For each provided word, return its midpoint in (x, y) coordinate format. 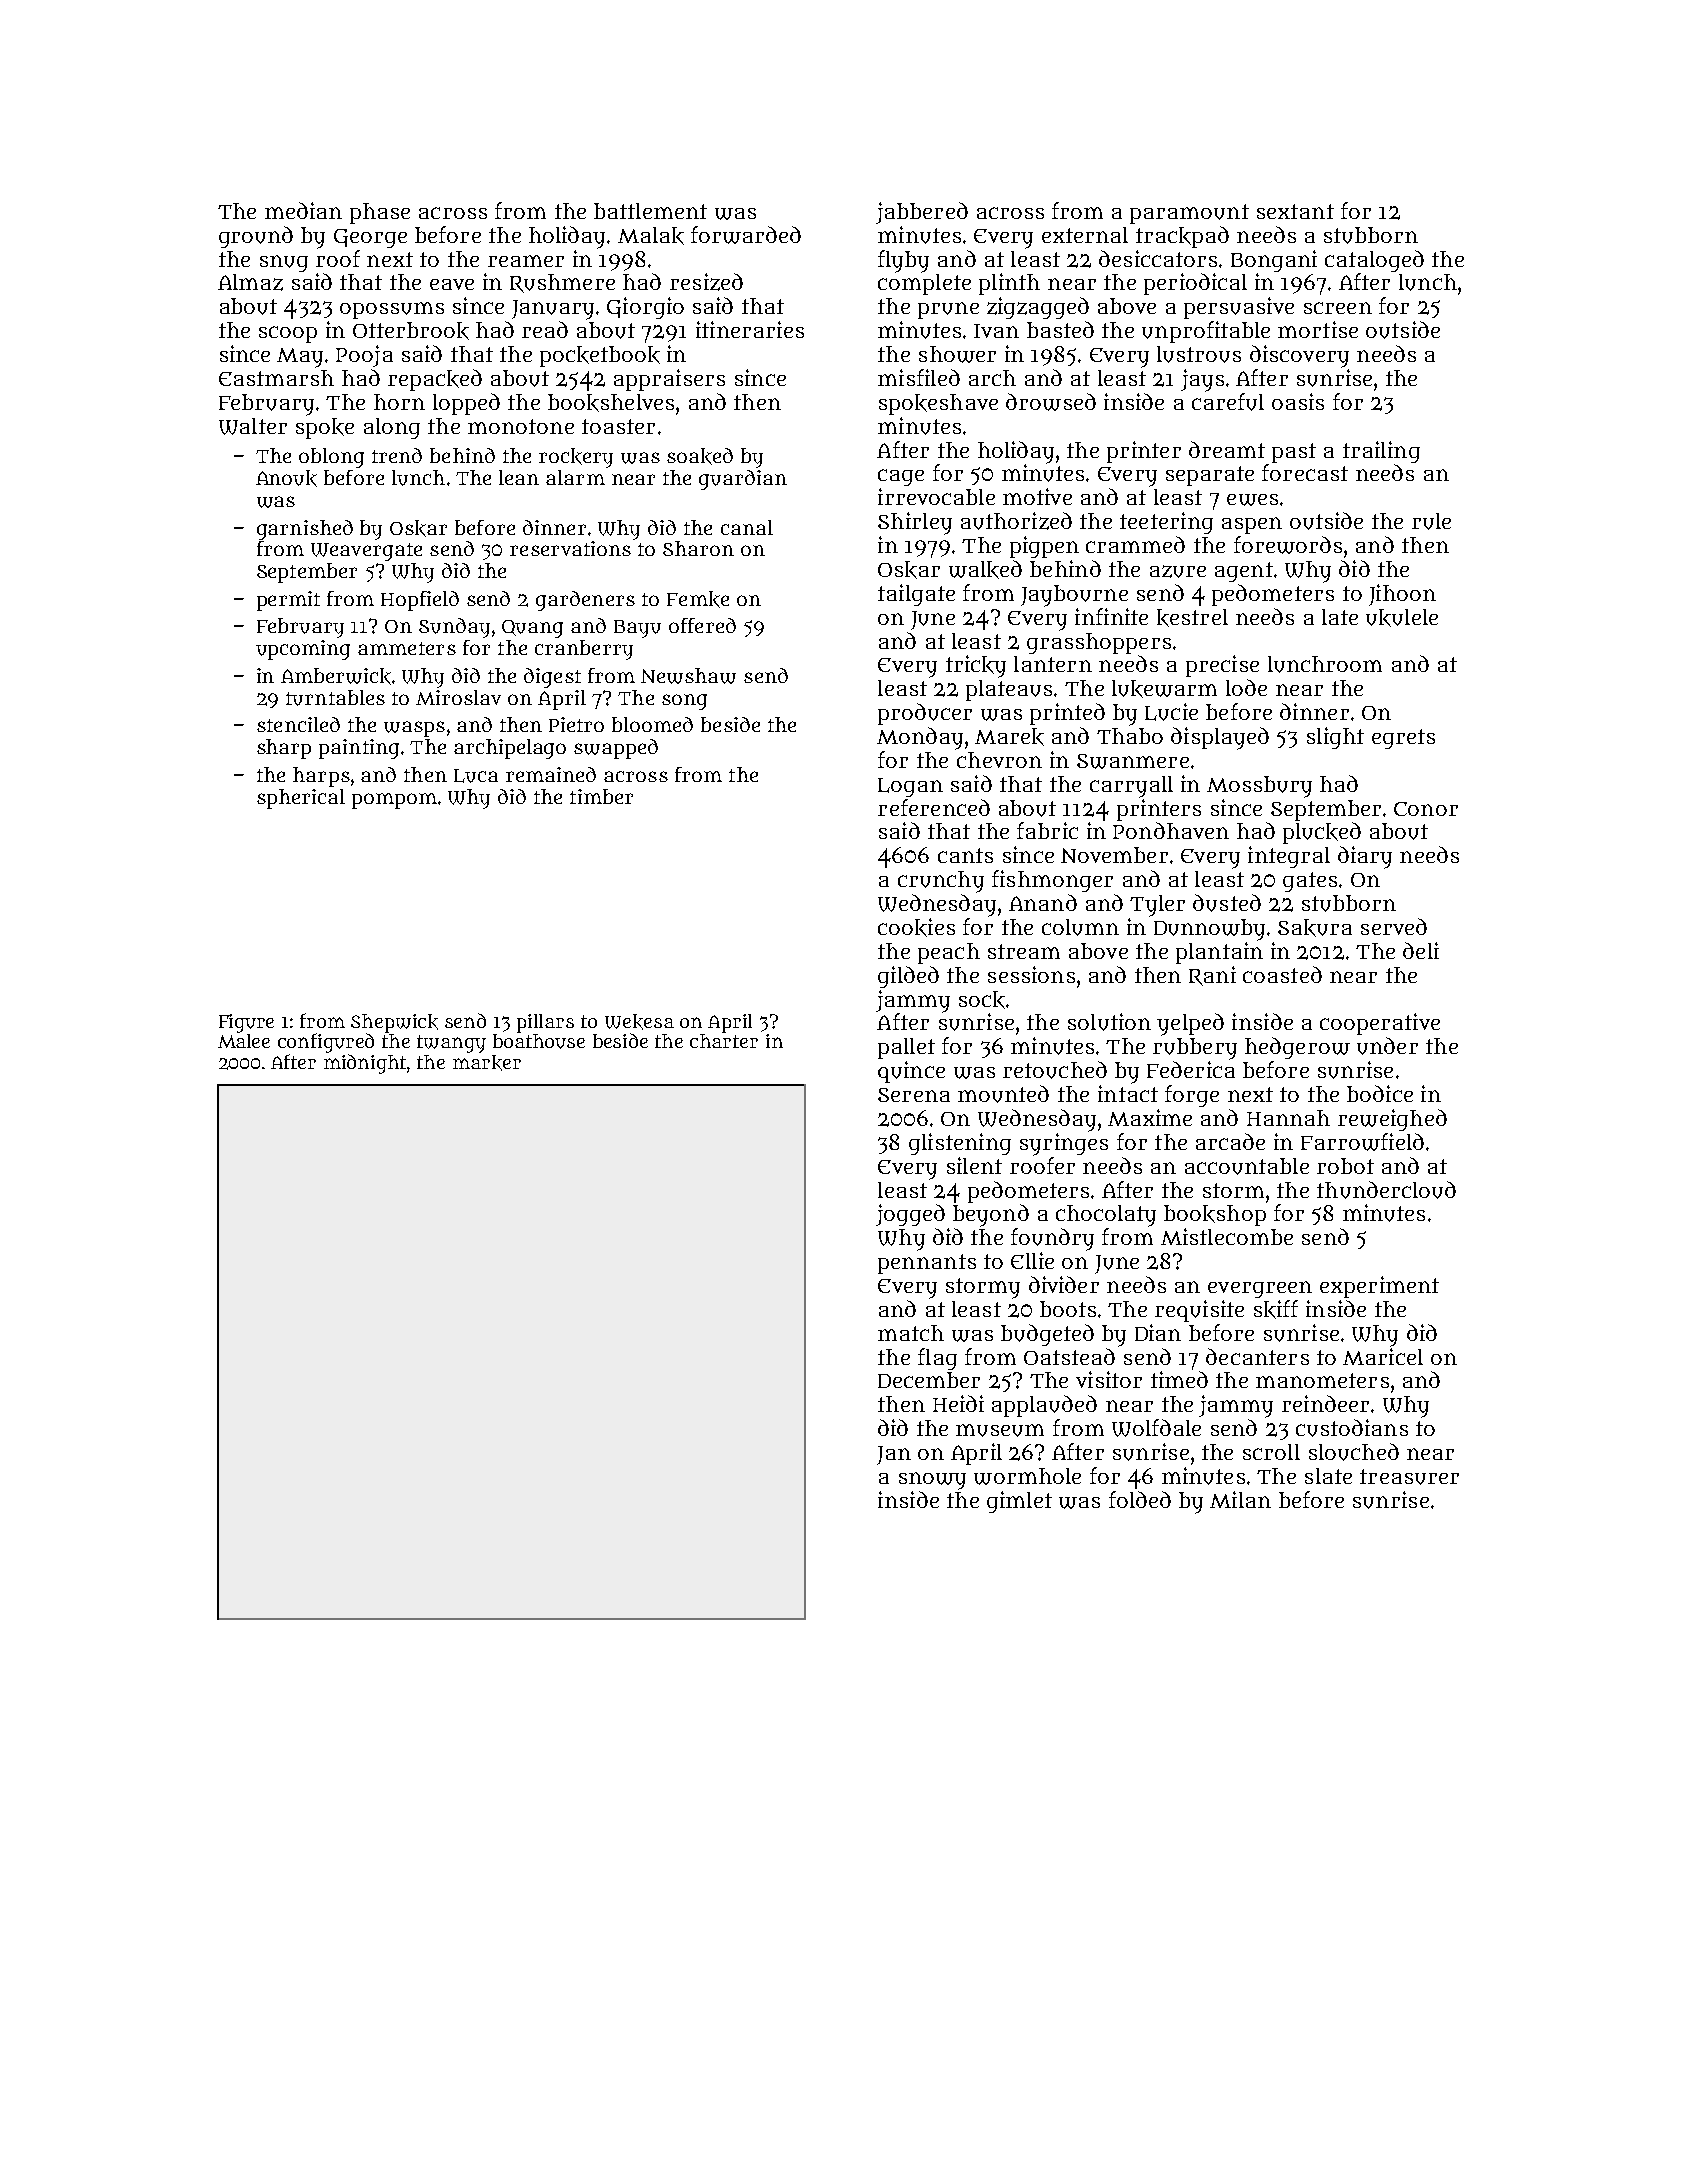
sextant (1295, 211)
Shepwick (394, 1023)
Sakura (1315, 928)
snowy (932, 1481)
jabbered (922, 213)
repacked (435, 380)
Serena (914, 1095)
